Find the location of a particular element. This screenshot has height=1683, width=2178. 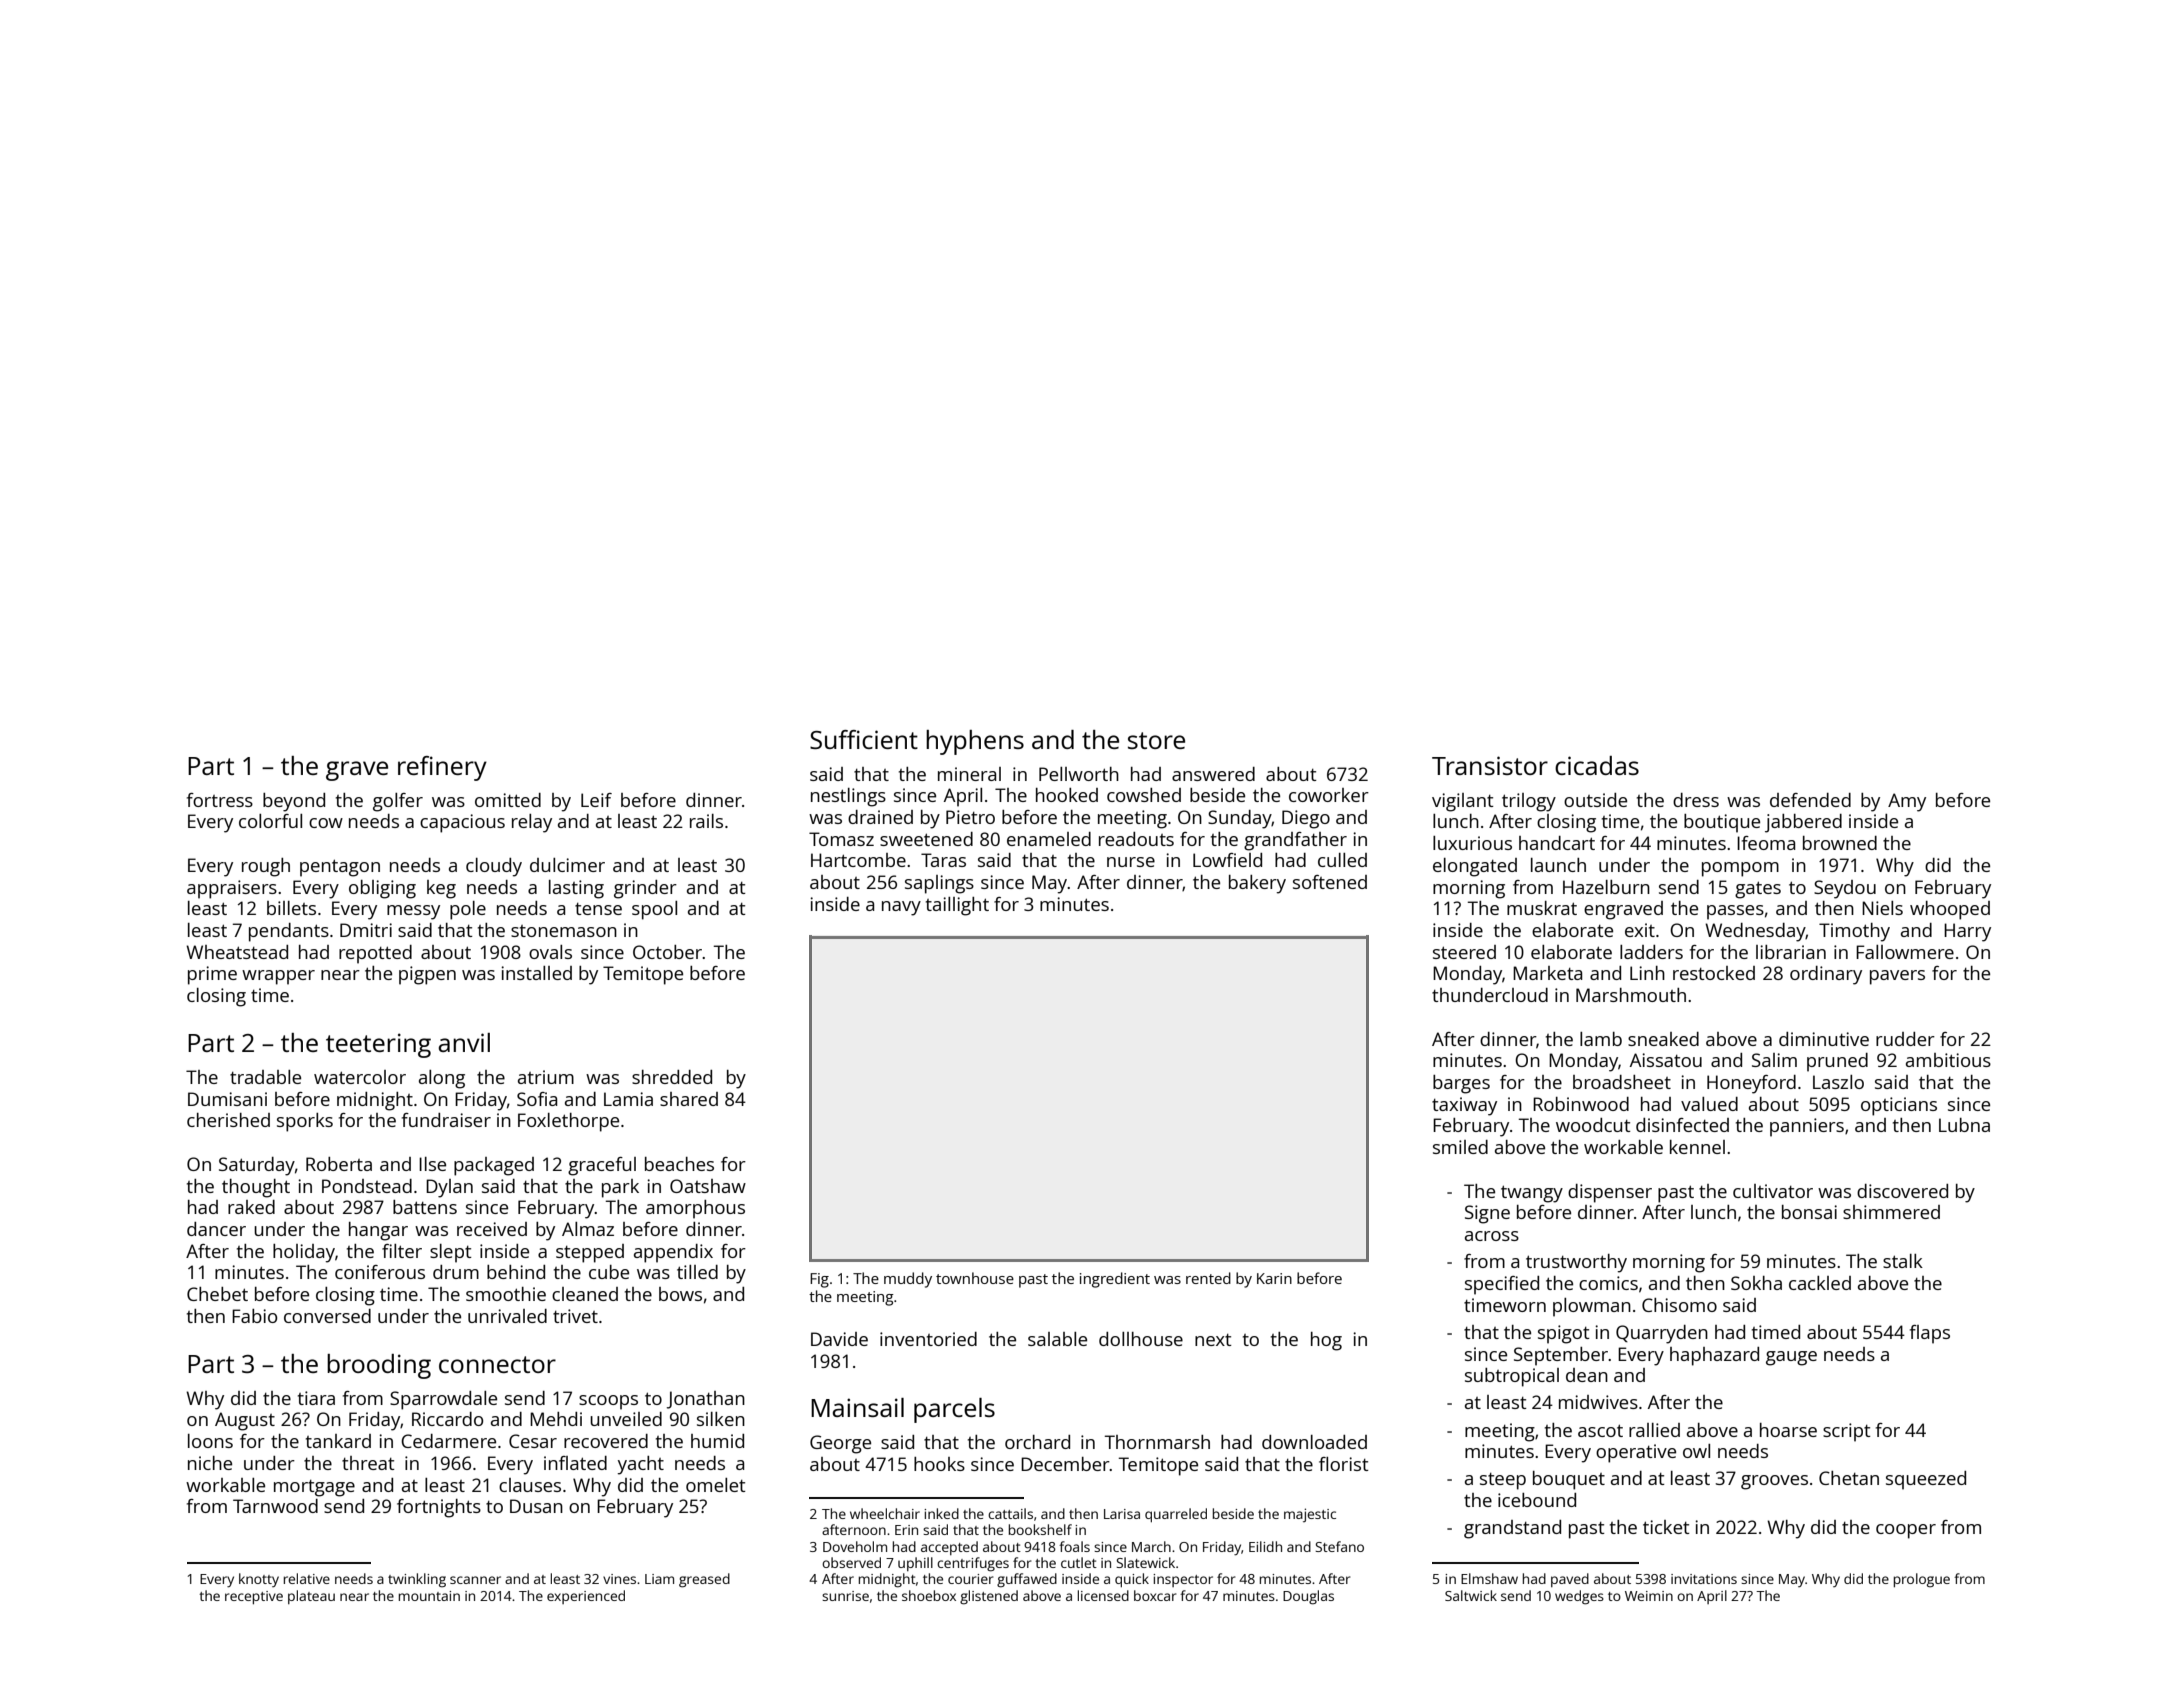

Lubna is located at coordinates (1964, 1125).
